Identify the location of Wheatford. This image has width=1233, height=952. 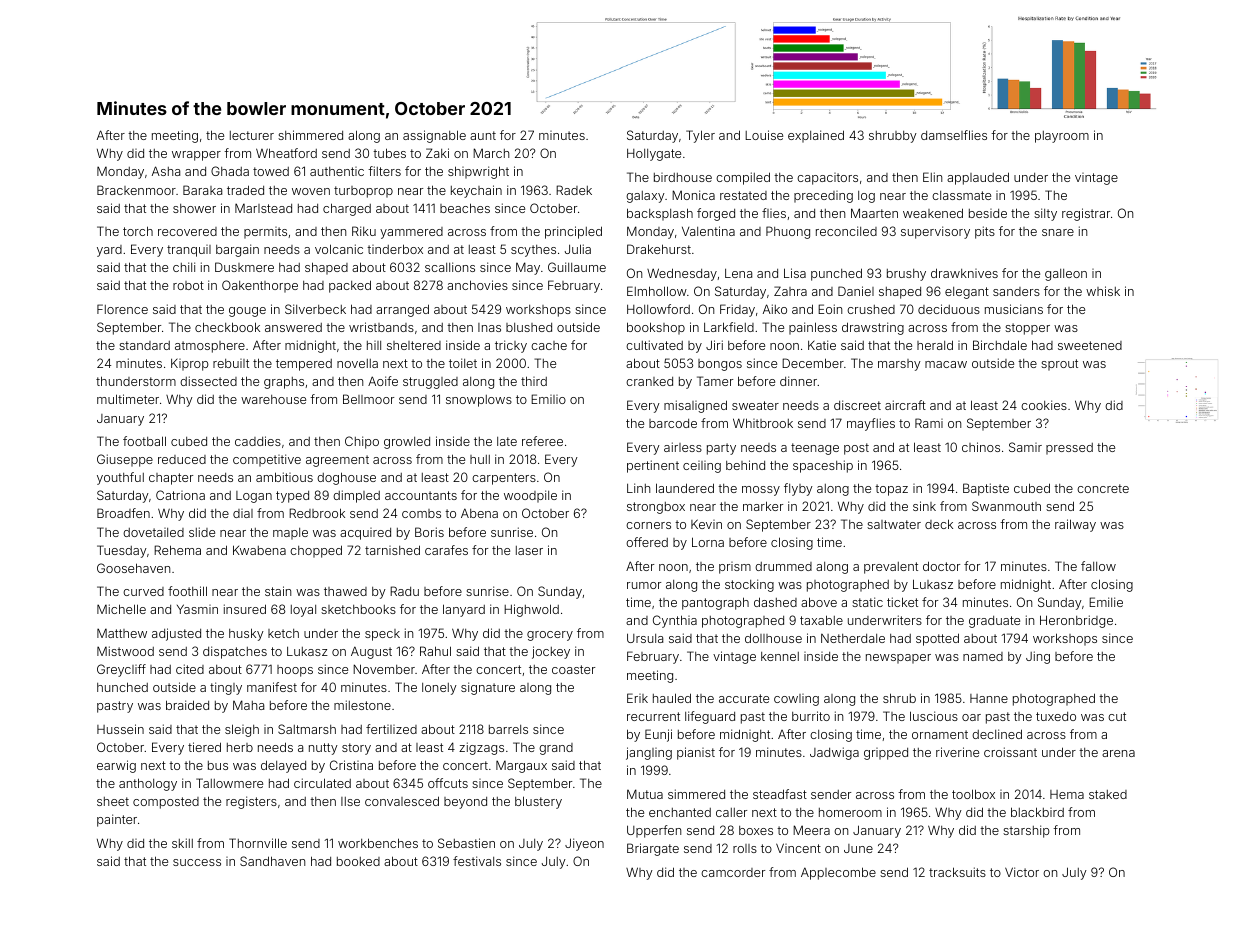
(286, 153).
